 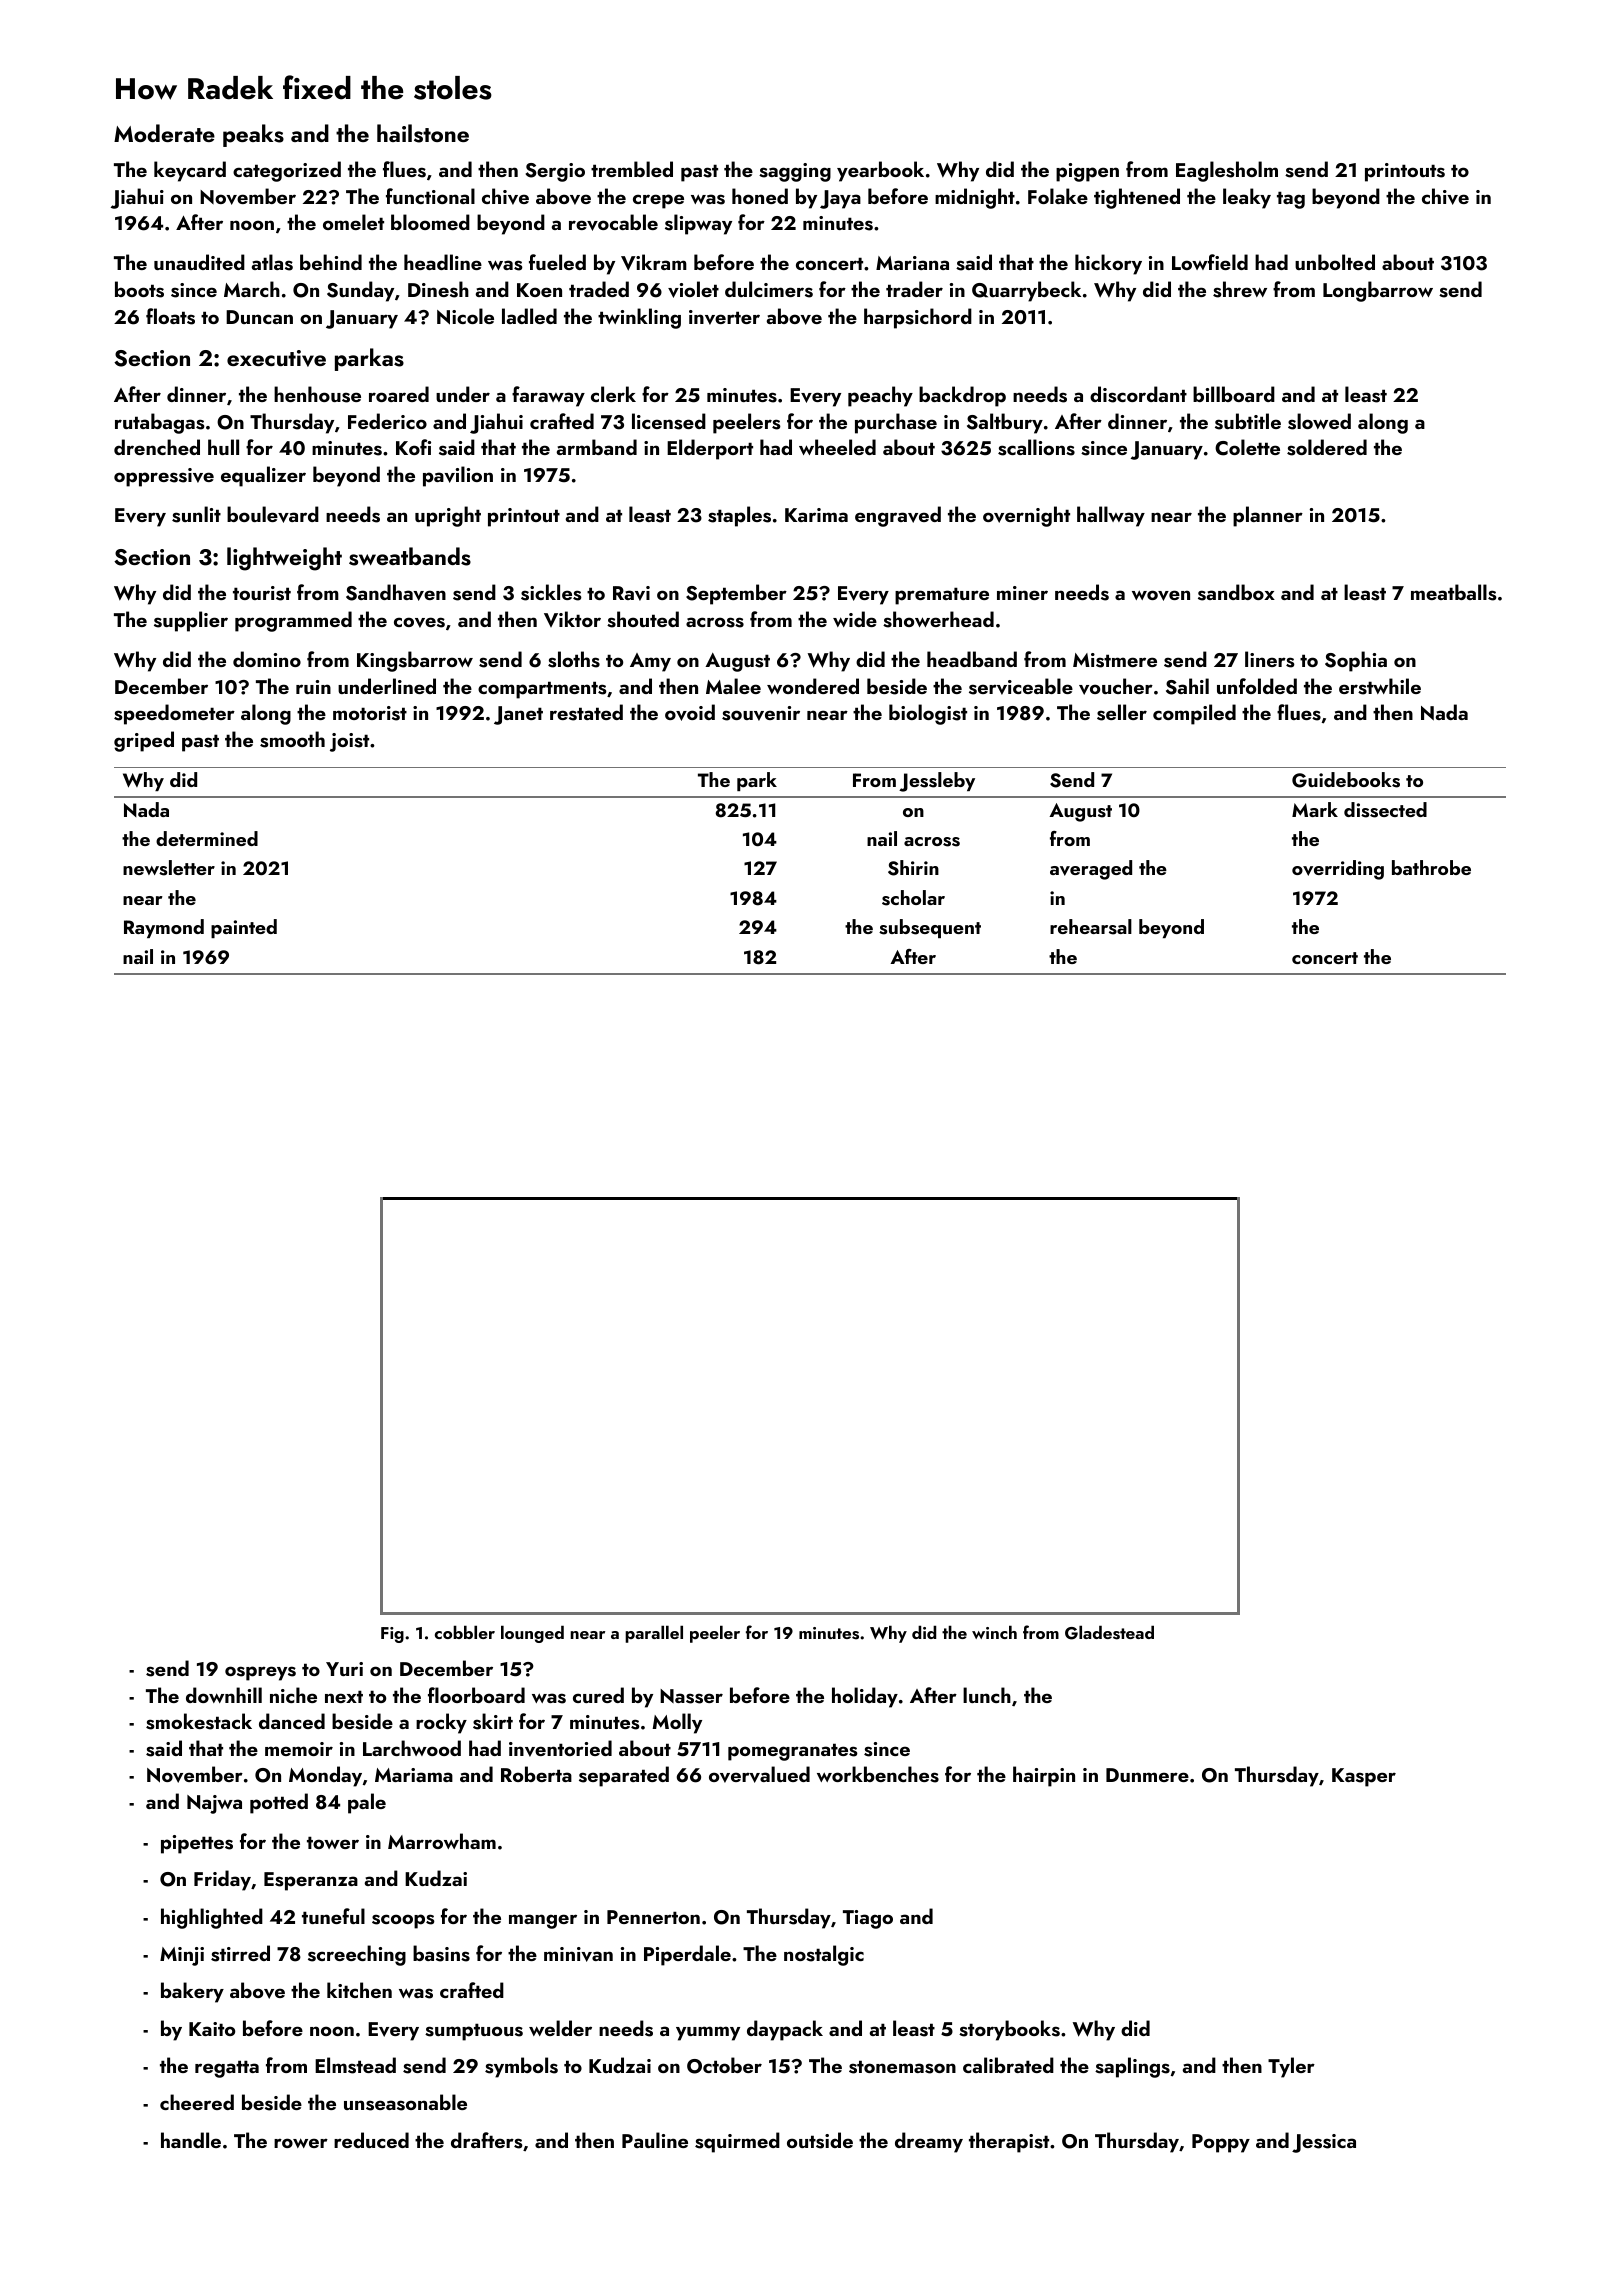 I want to click on Moderate, so click(x=164, y=133).
